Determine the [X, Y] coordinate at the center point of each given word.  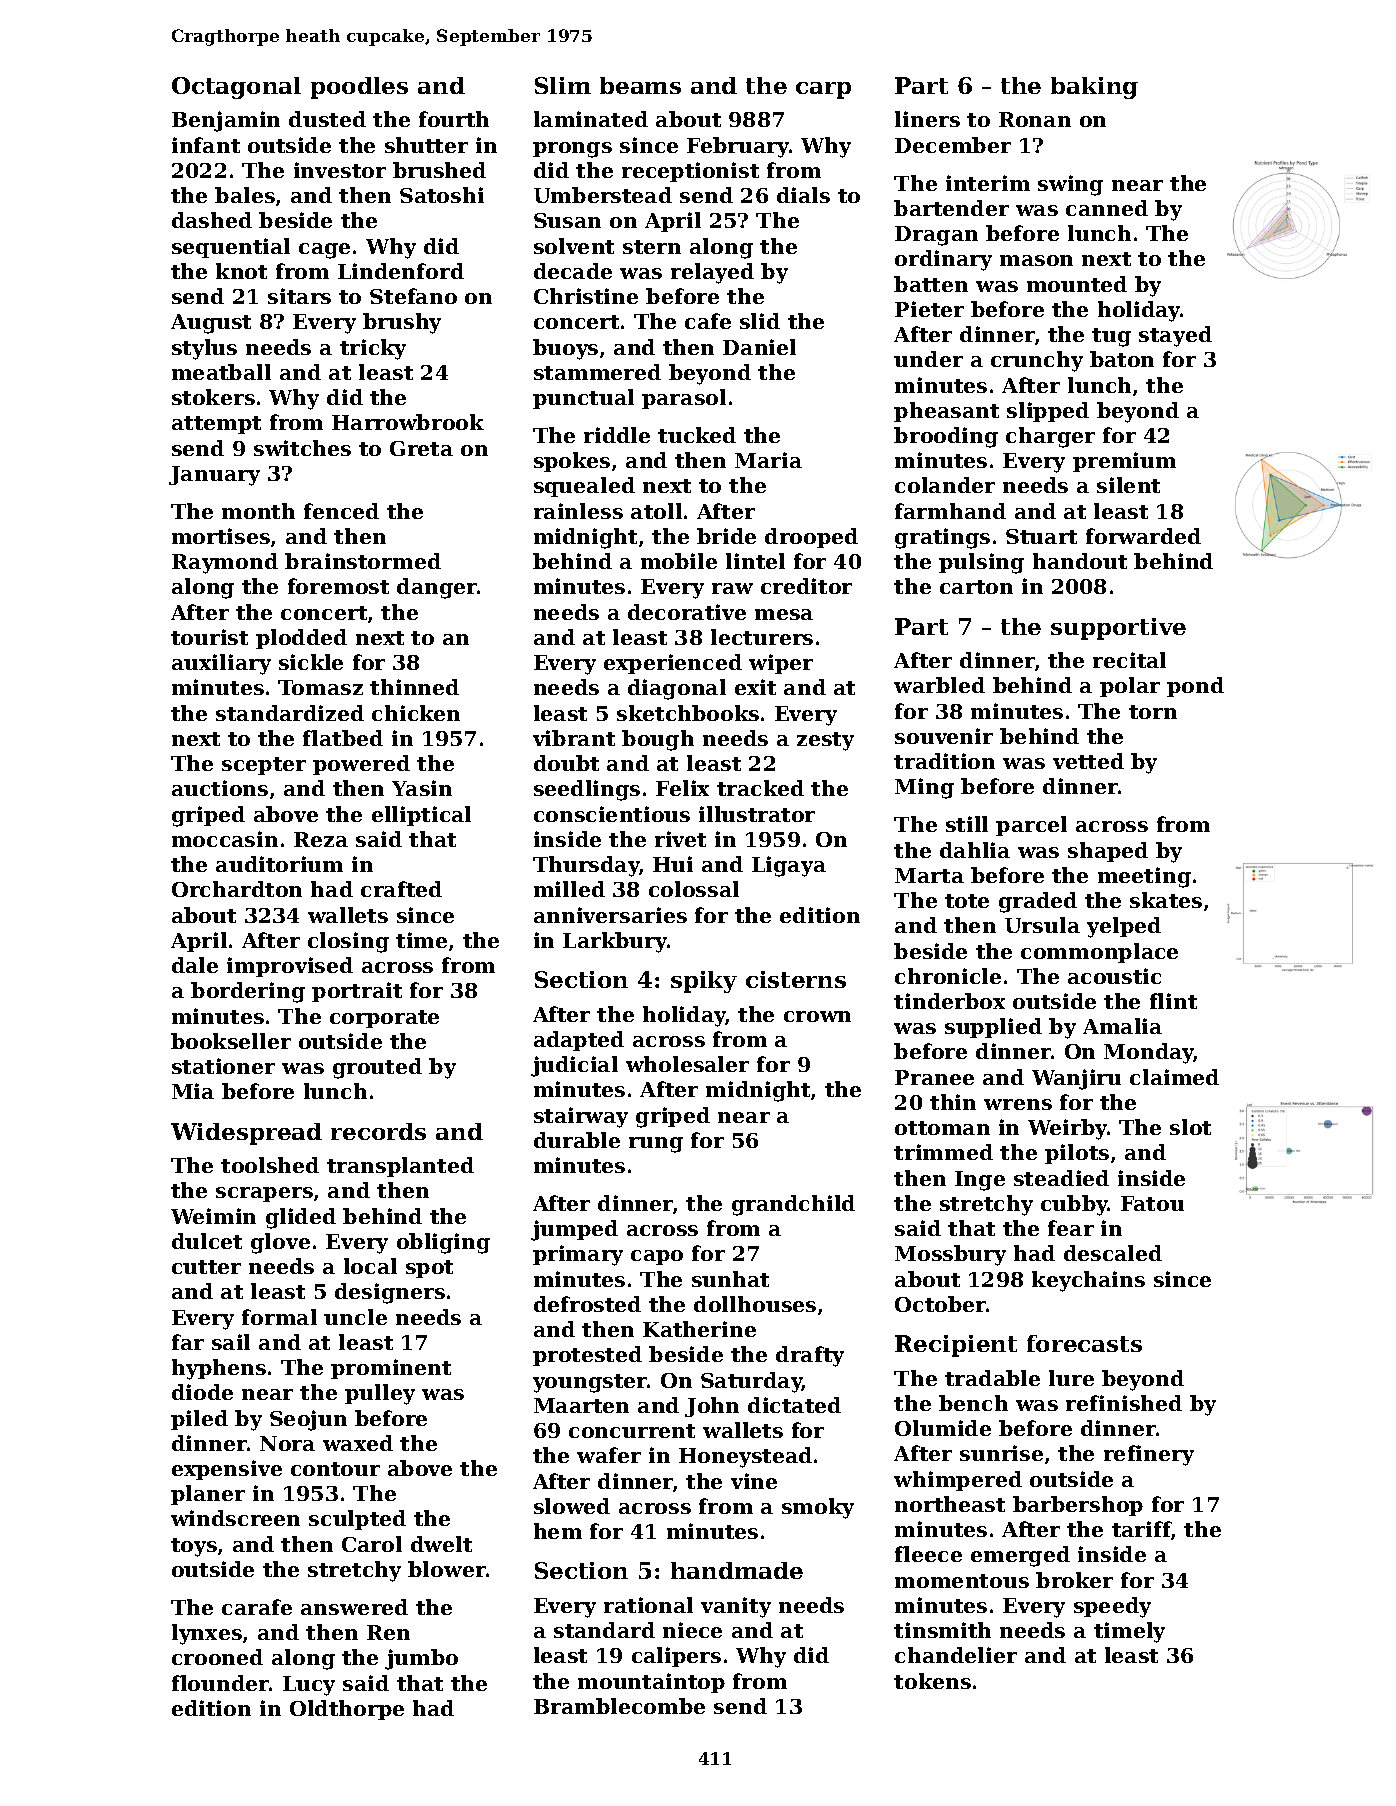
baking [1094, 88]
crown [817, 1016]
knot [241, 271]
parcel [1031, 826]
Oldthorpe [347, 1710]
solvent [574, 246]
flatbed [343, 738]
